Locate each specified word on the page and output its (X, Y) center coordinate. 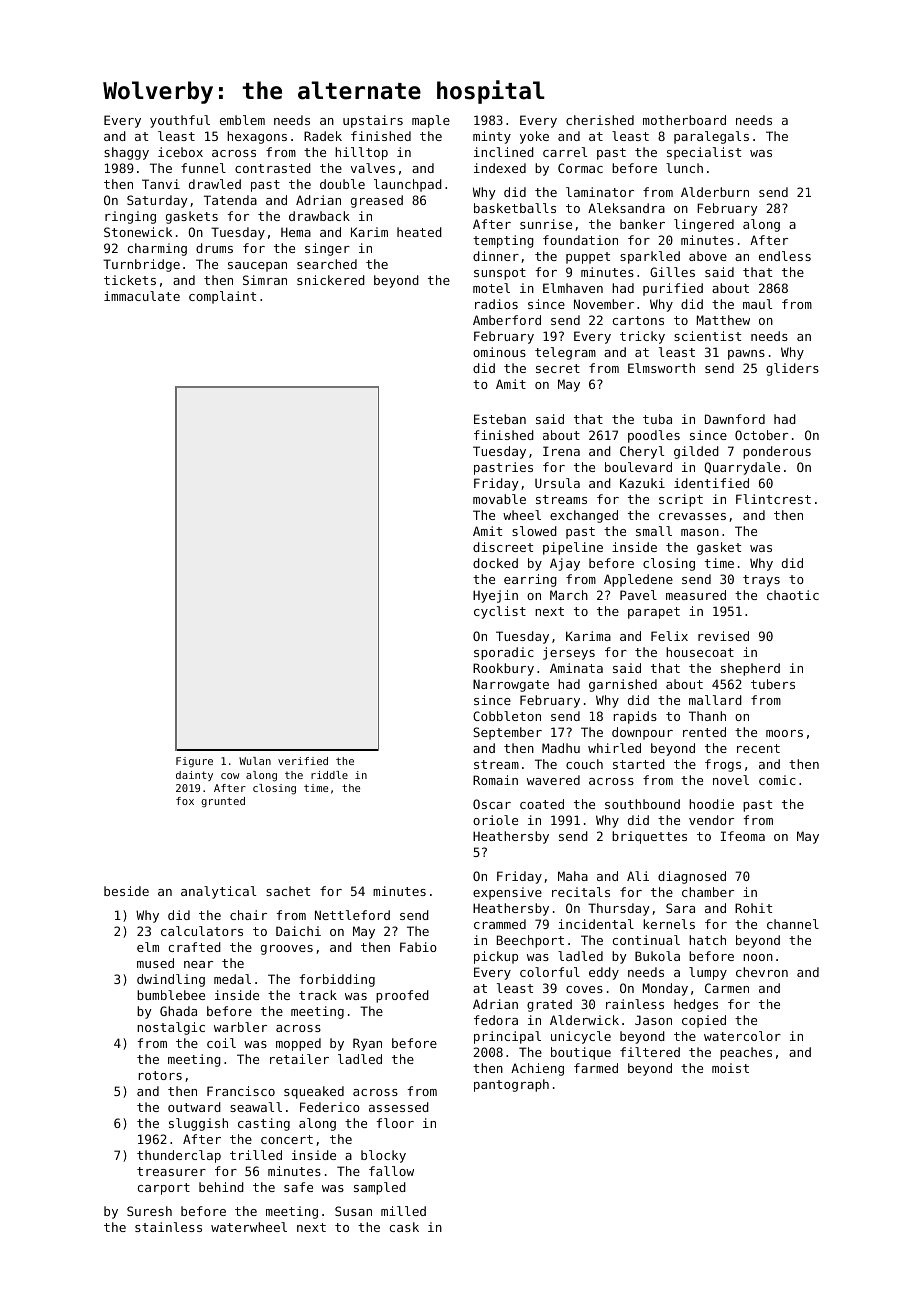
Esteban (500, 419)
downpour (642, 733)
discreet (503, 547)
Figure (194, 762)
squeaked (314, 1092)
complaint (222, 297)
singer (327, 249)
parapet (654, 613)
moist (730, 1068)
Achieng (537, 1069)
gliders (792, 369)
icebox (180, 152)
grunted (223, 802)
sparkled (650, 257)
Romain (495, 780)
